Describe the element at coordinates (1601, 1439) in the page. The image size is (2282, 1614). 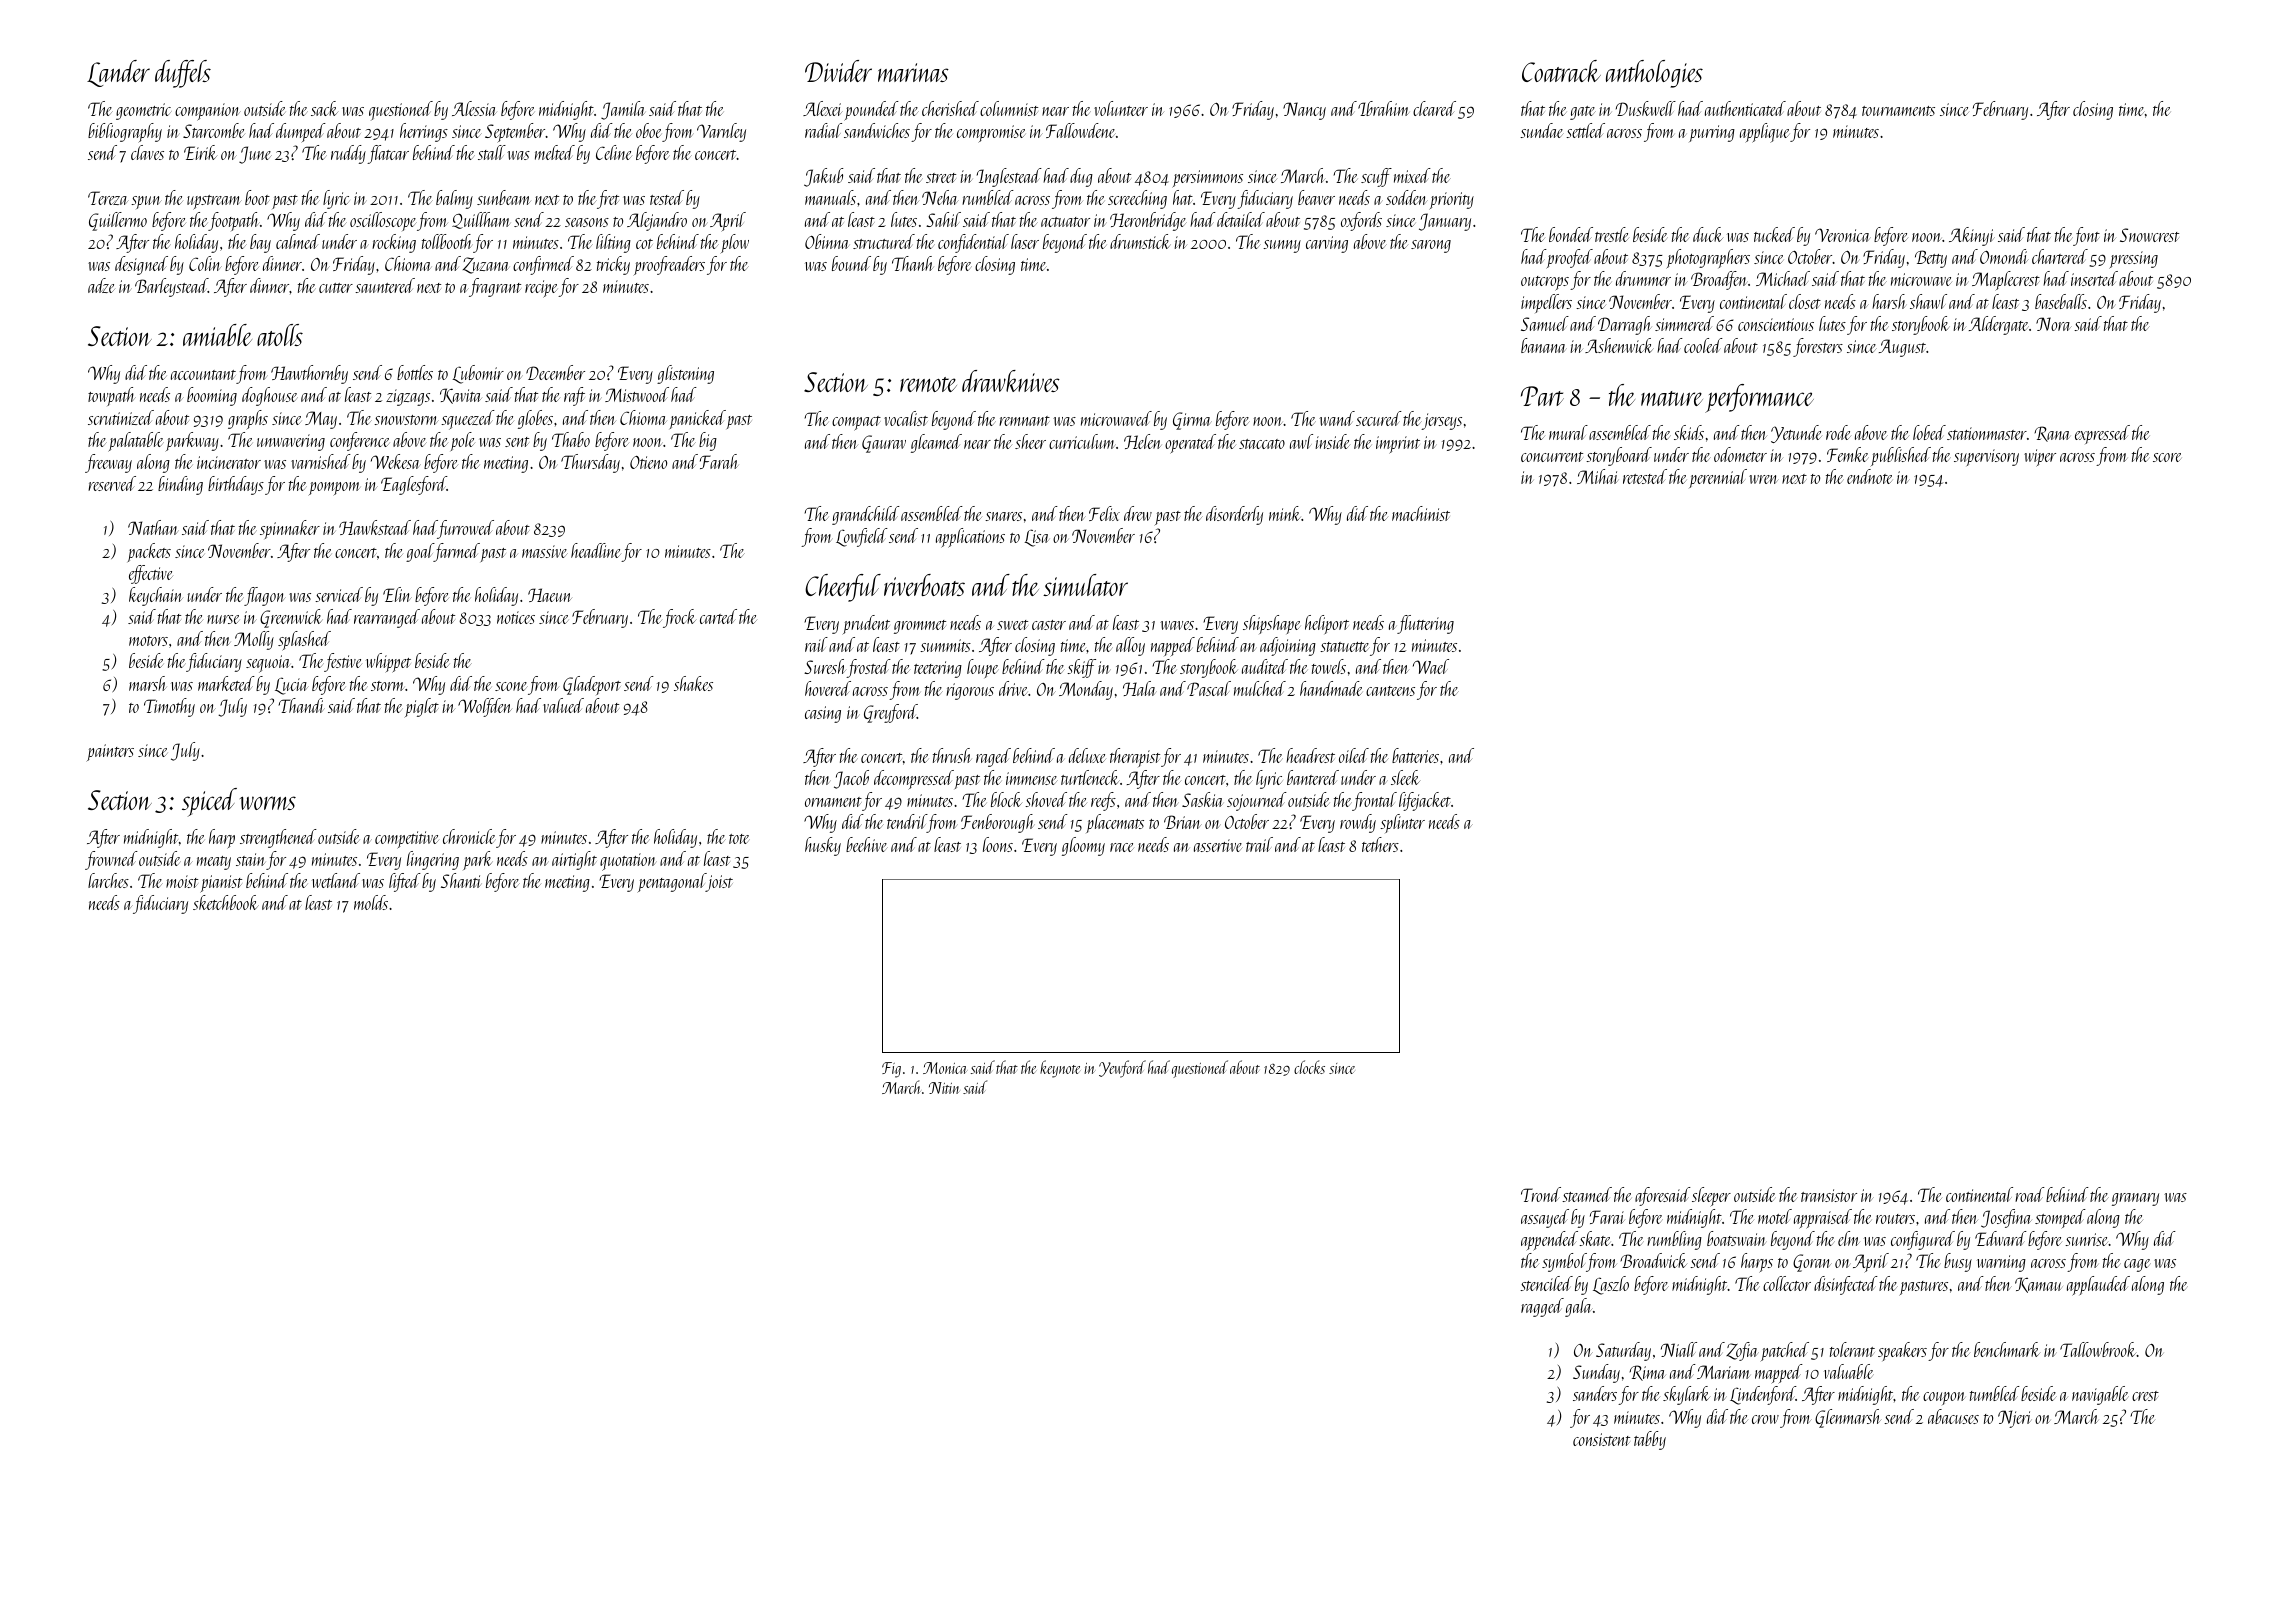
I see `consistent` at that location.
